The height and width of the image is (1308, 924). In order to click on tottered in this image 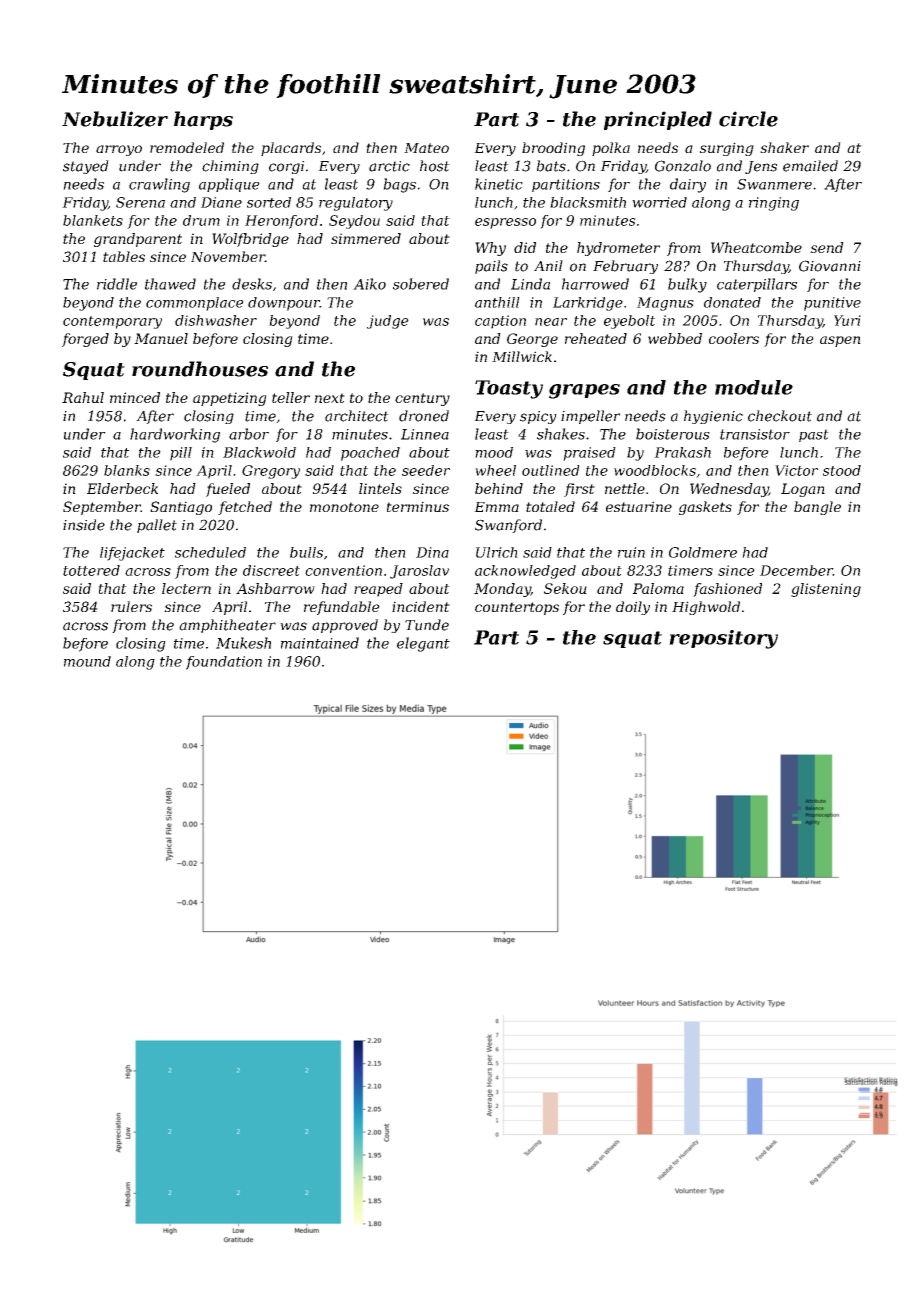, I will do `click(91, 570)`.
